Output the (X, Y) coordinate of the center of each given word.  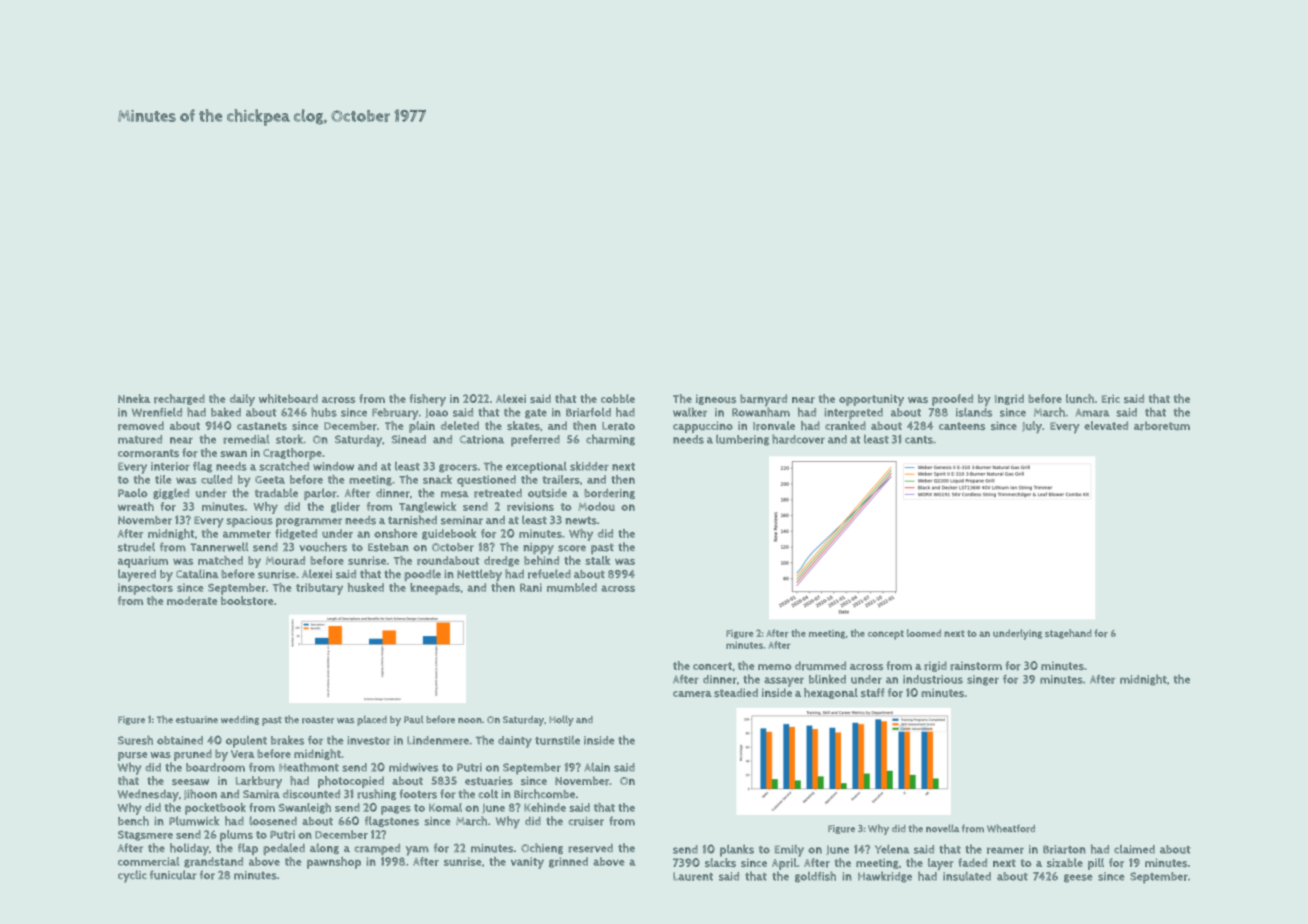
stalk (597, 560)
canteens (962, 426)
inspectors (145, 589)
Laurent (693, 876)
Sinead (408, 439)
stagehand (1068, 634)
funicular (173, 875)
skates (523, 425)
